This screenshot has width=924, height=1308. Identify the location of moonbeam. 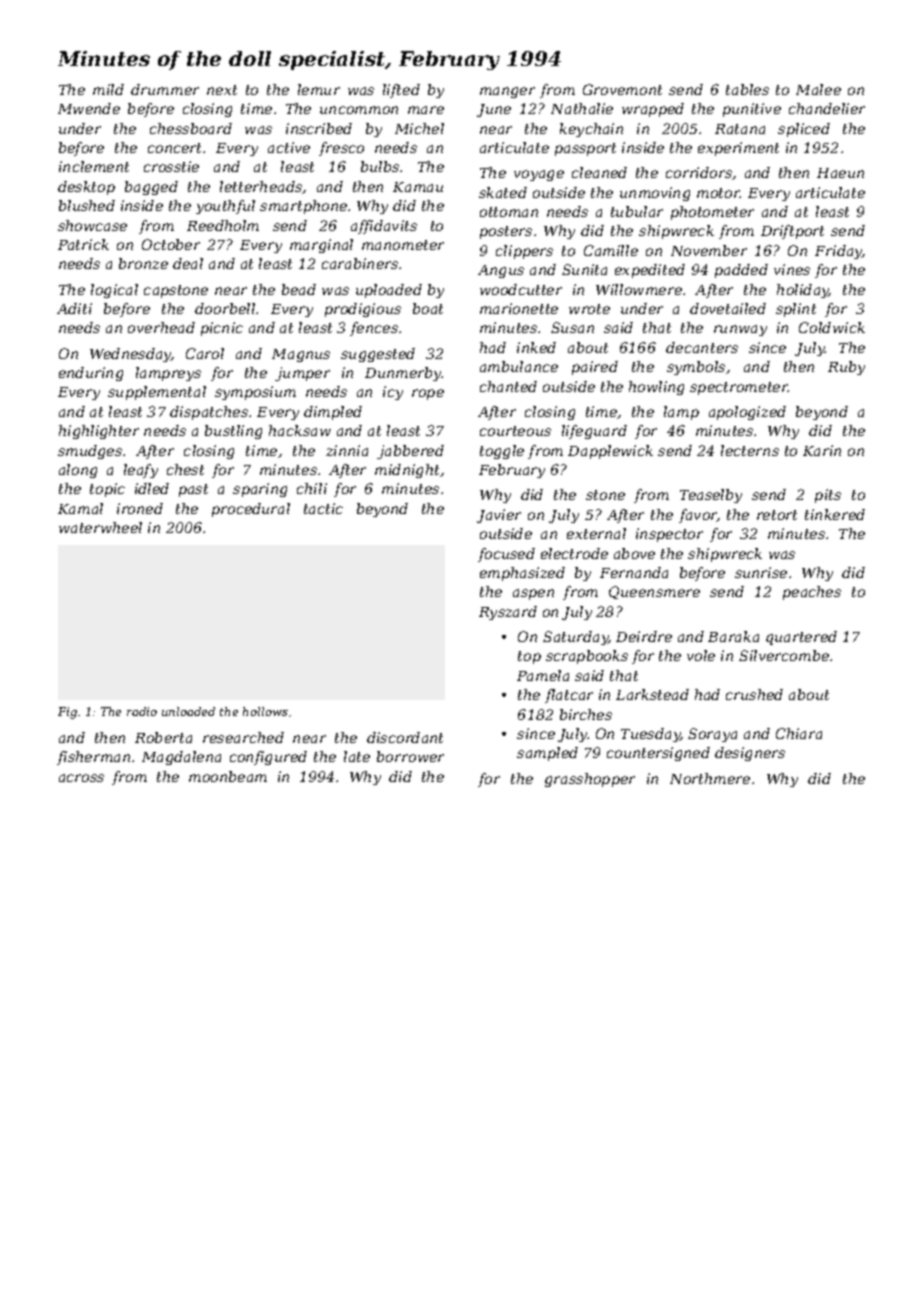
(228, 776).
